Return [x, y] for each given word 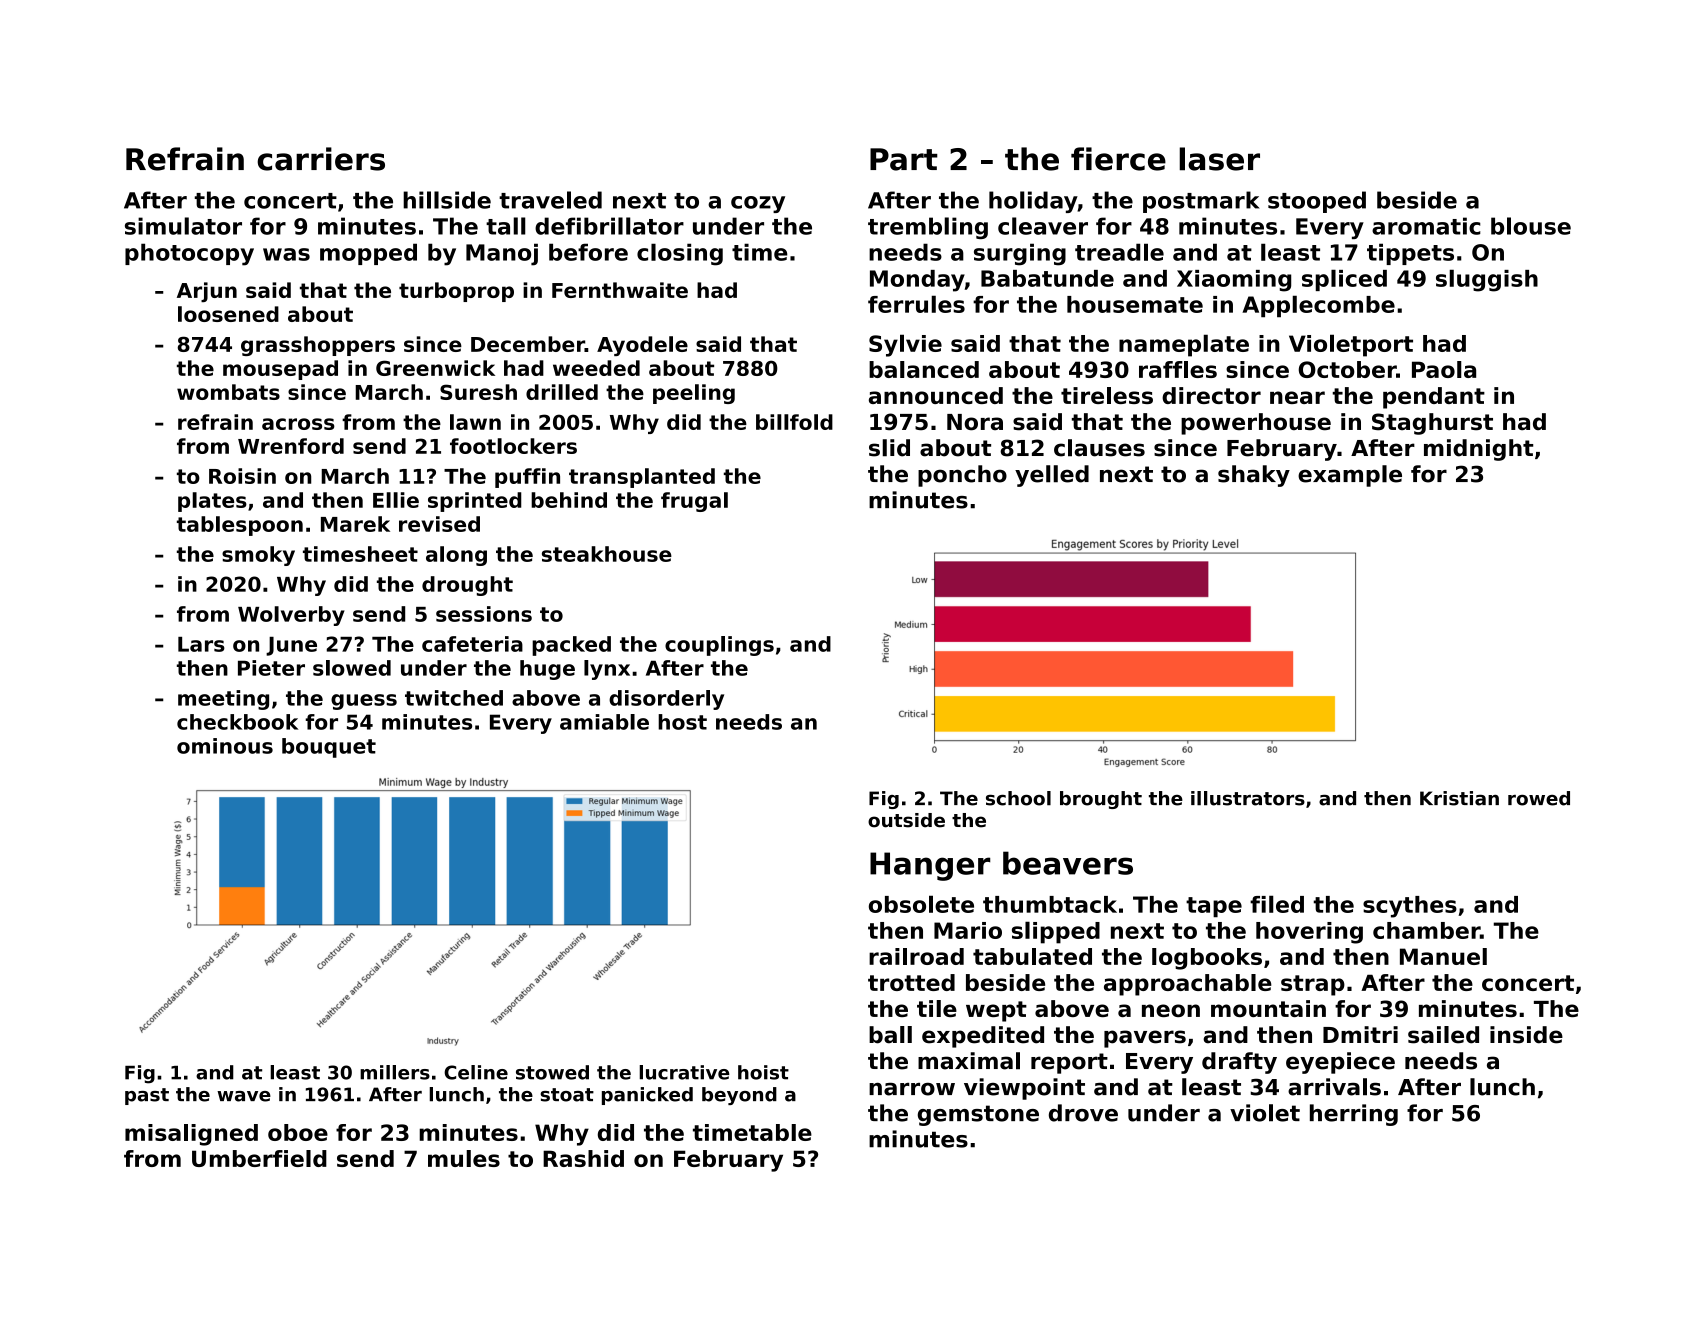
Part [904, 159]
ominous [225, 746]
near [1297, 397]
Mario [968, 930]
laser [1219, 159]
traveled [550, 200]
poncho [962, 476]
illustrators [1248, 798]
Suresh [478, 392]
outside [906, 820]
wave [244, 1096]
